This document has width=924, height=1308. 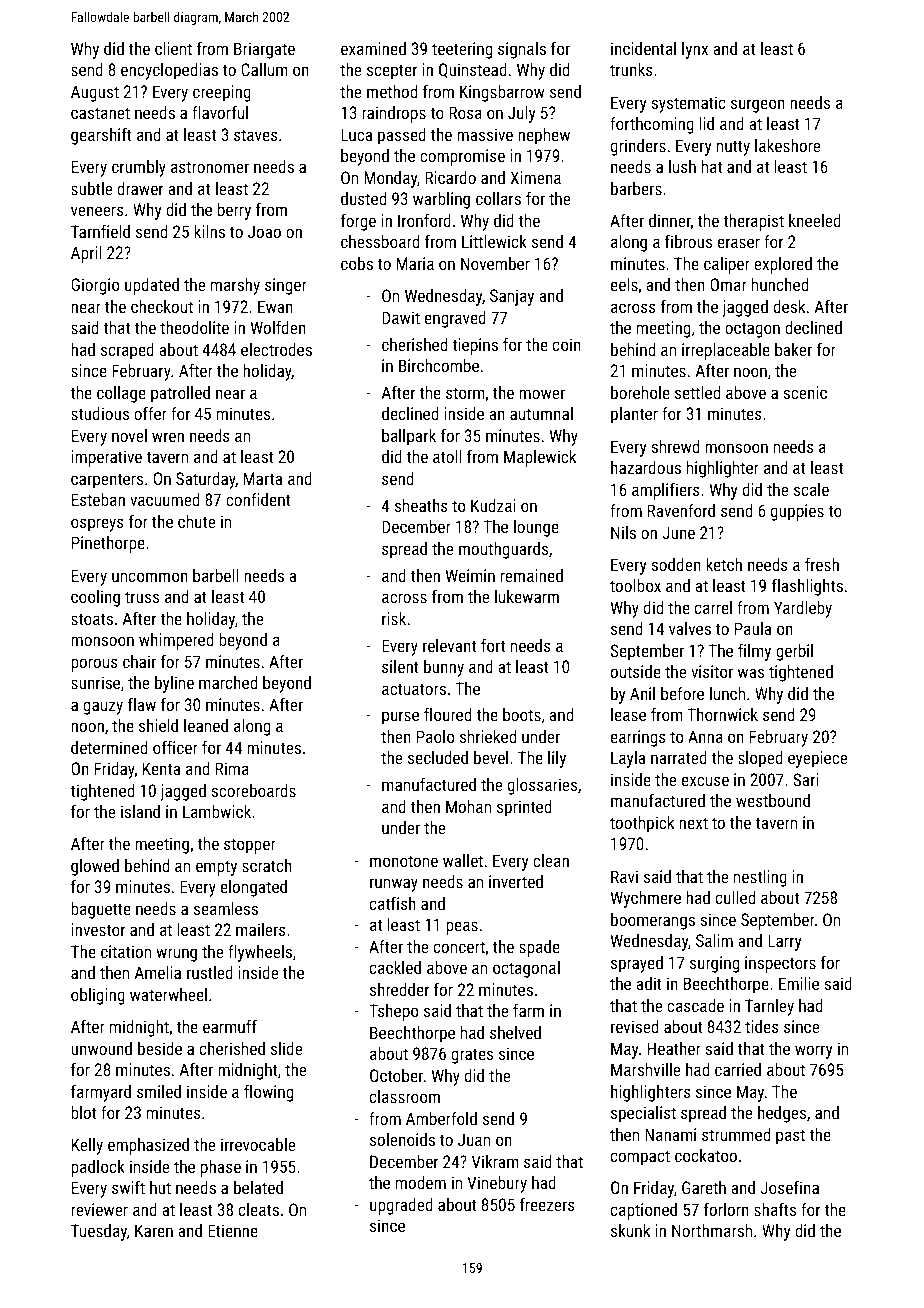 I want to click on Weimin, so click(x=470, y=575).
